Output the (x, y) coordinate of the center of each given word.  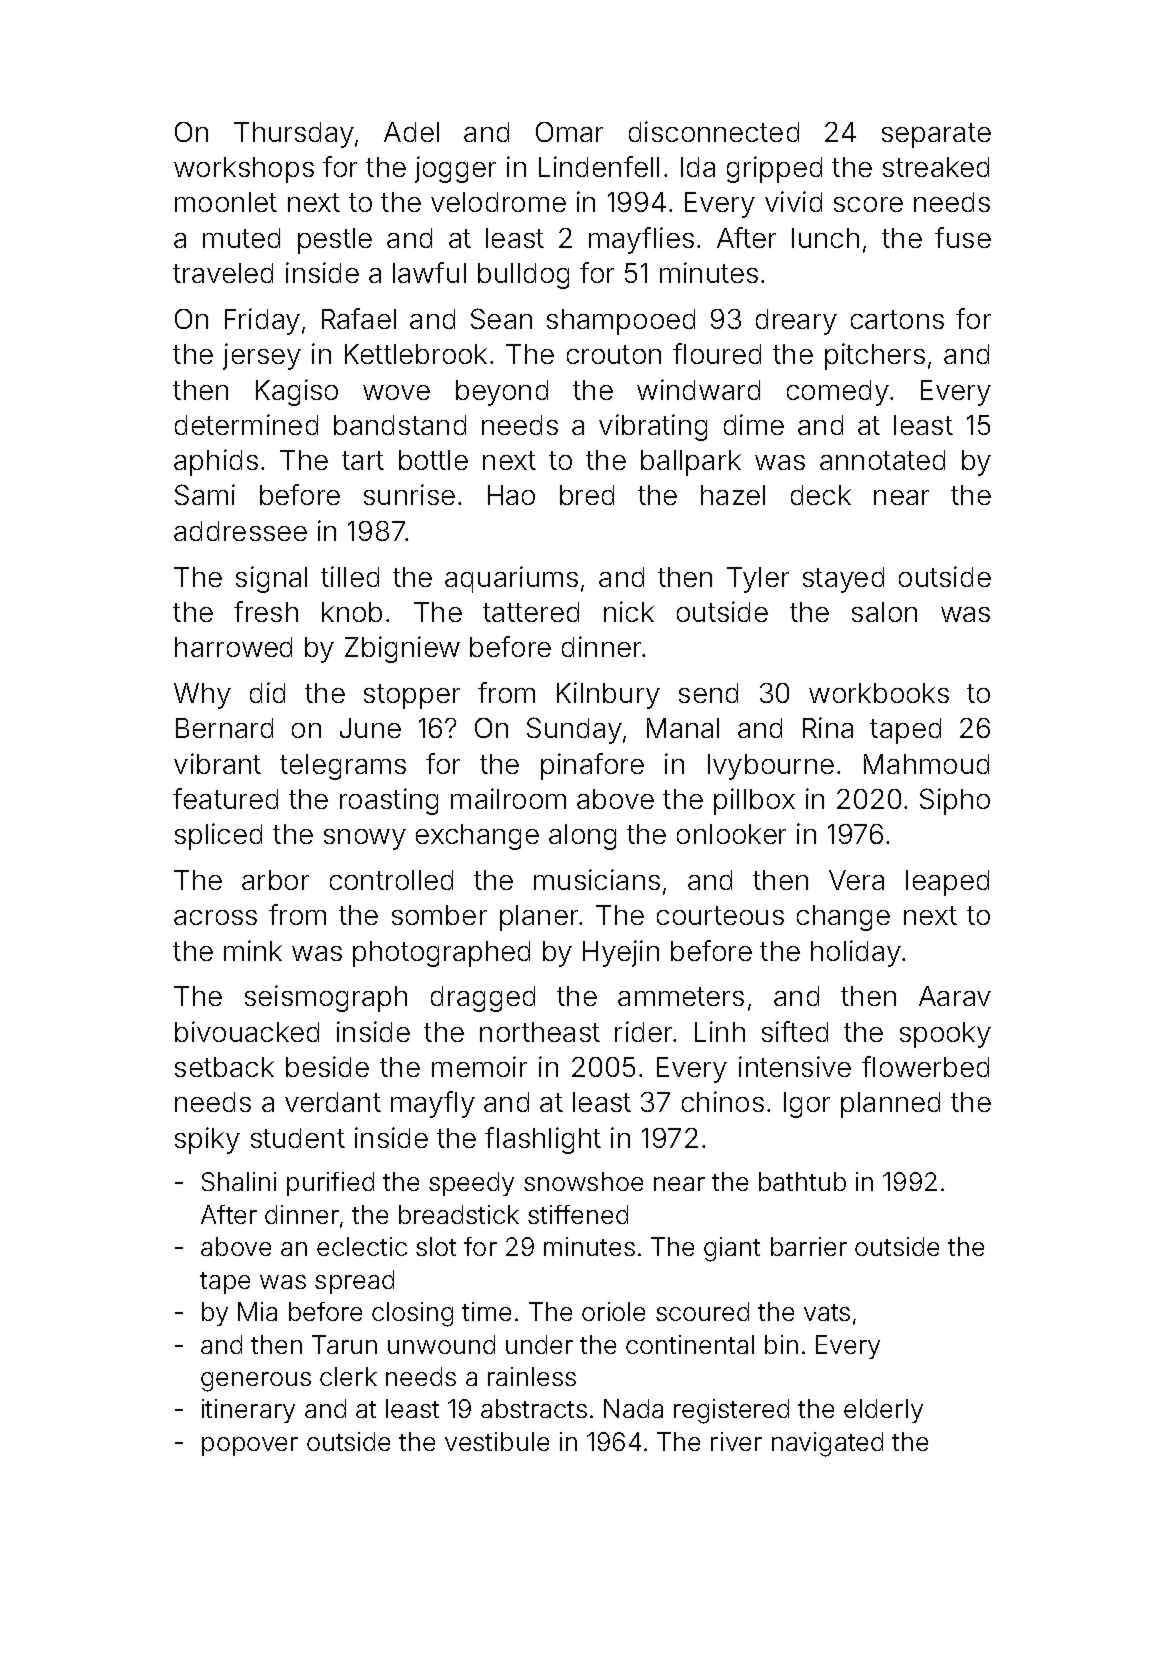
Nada (633, 1408)
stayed (843, 580)
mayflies (641, 240)
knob (352, 612)
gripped (774, 169)
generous (256, 1382)
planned (890, 1105)
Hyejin (621, 953)
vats (827, 1312)
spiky (207, 1140)
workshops (244, 170)
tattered (531, 612)
